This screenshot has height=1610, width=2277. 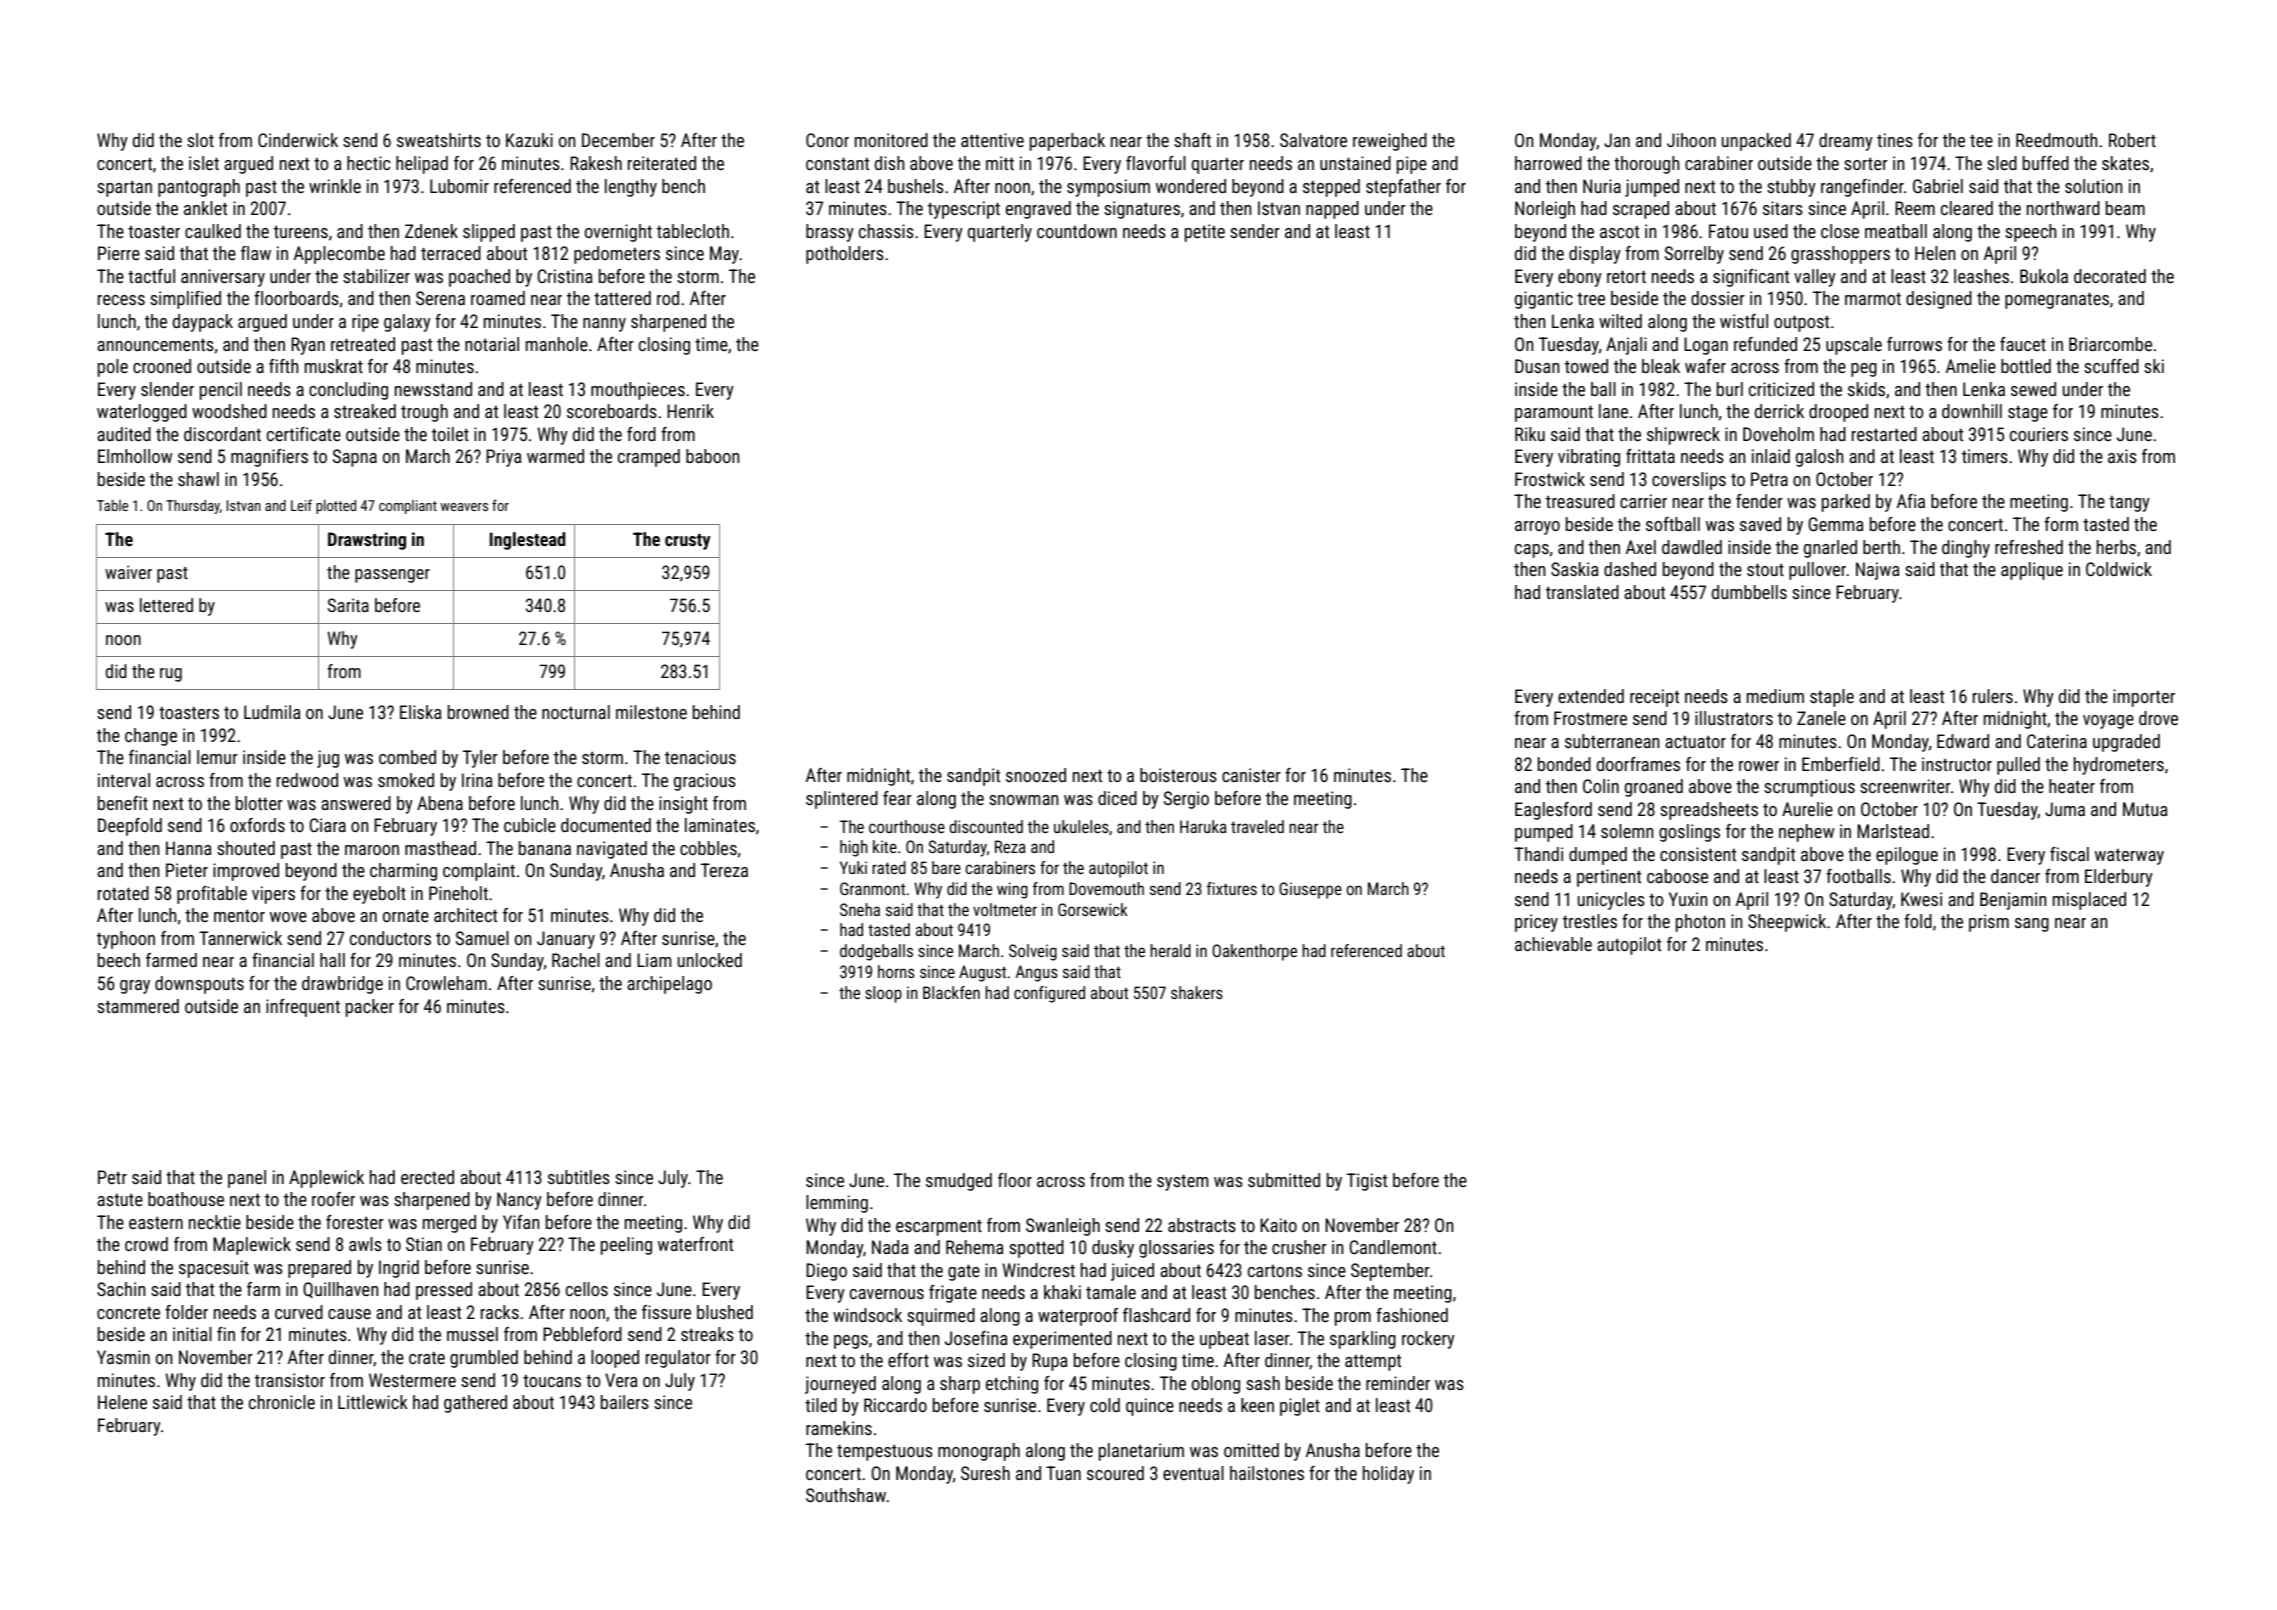 What do you see at coordinates (688, 542) in the screenshot?
I see `crusty` at bounding box center [688, 542].
